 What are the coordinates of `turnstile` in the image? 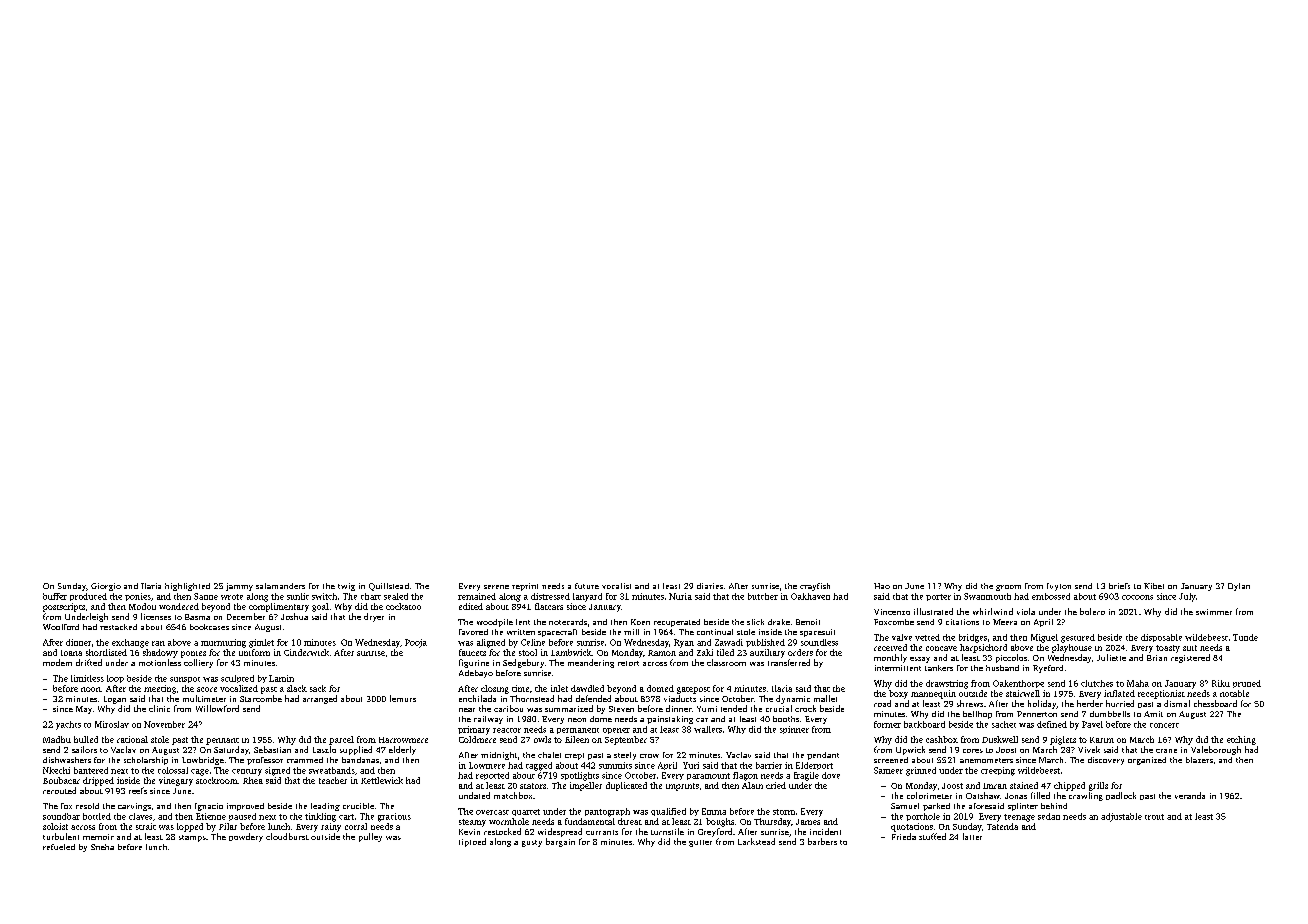 It's located at (667, 831).
